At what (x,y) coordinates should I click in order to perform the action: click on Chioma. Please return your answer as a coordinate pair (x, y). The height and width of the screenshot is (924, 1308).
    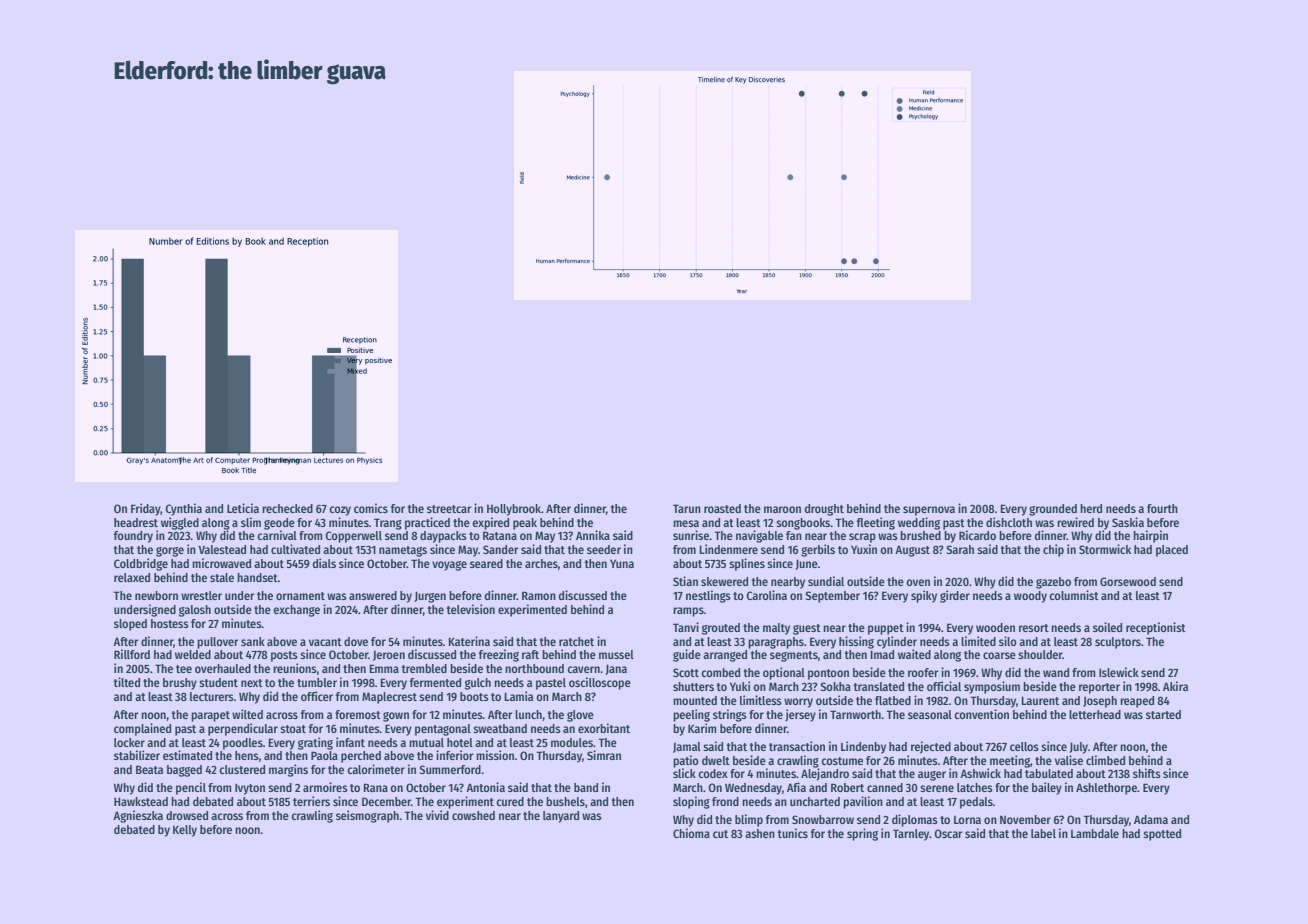
    Looking at the image, I should click on (691, 833).
